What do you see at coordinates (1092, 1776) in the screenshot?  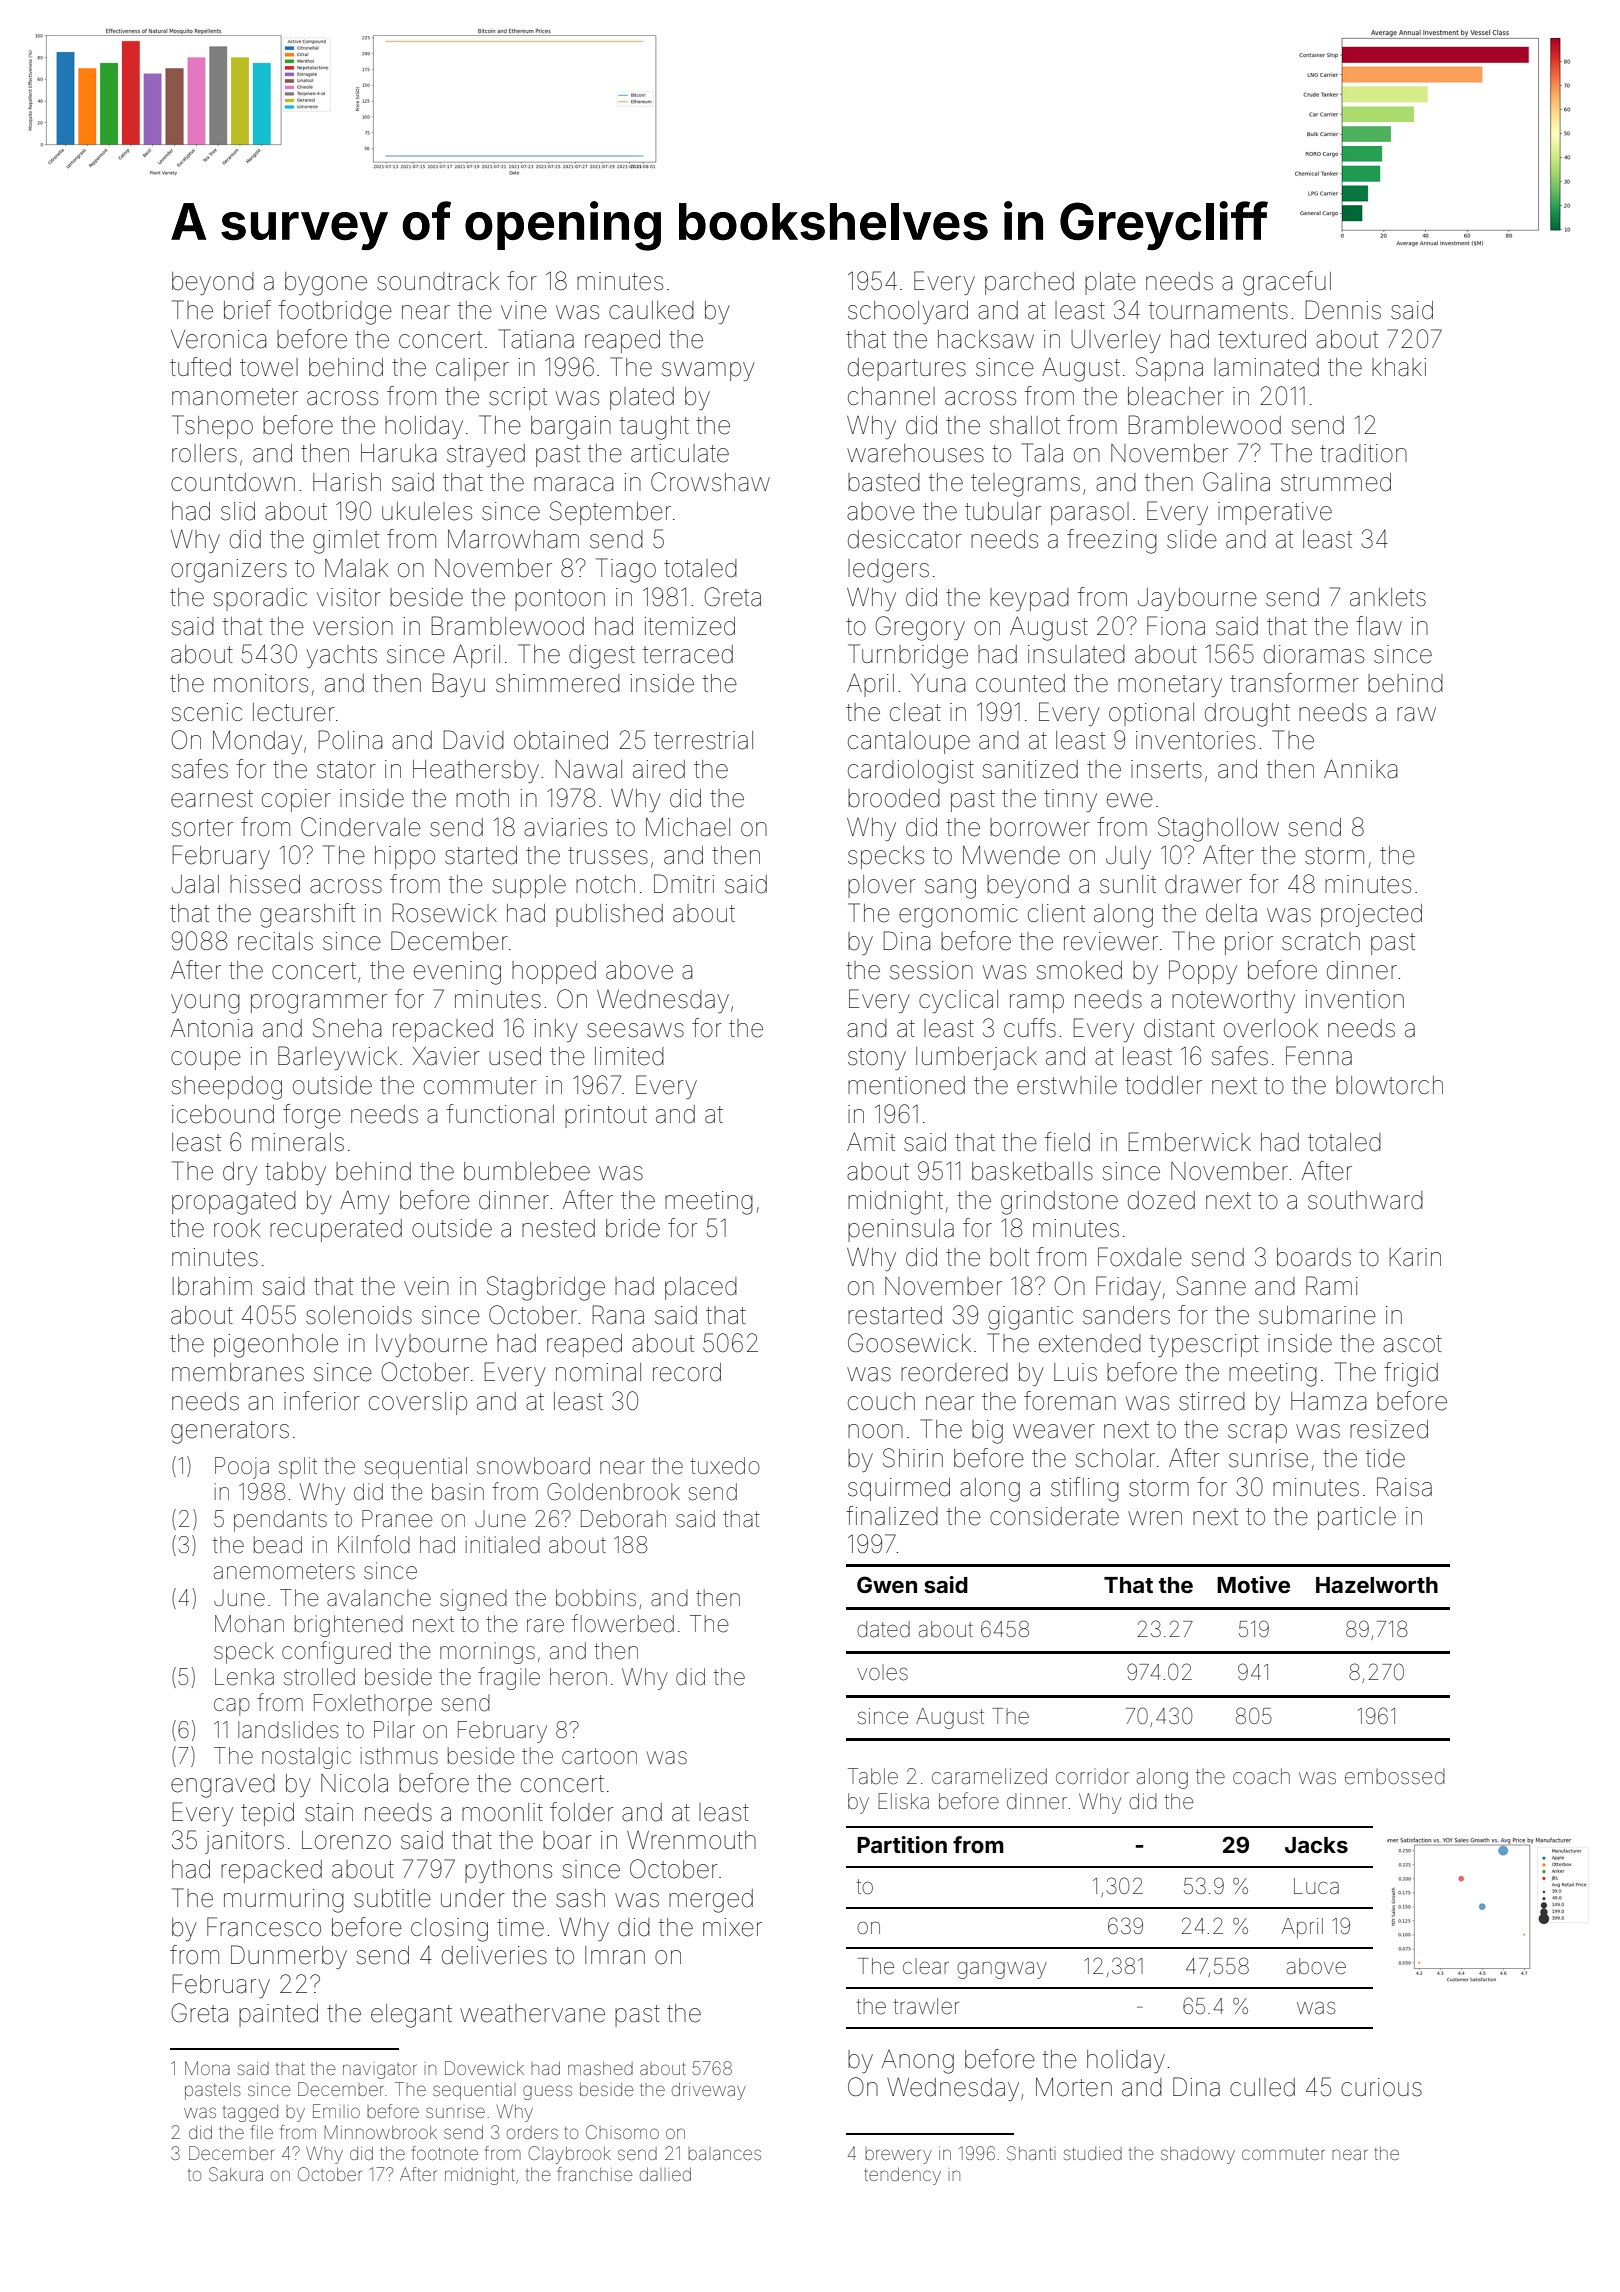 I see `corridor` at bounding box center [1092, 1776].
